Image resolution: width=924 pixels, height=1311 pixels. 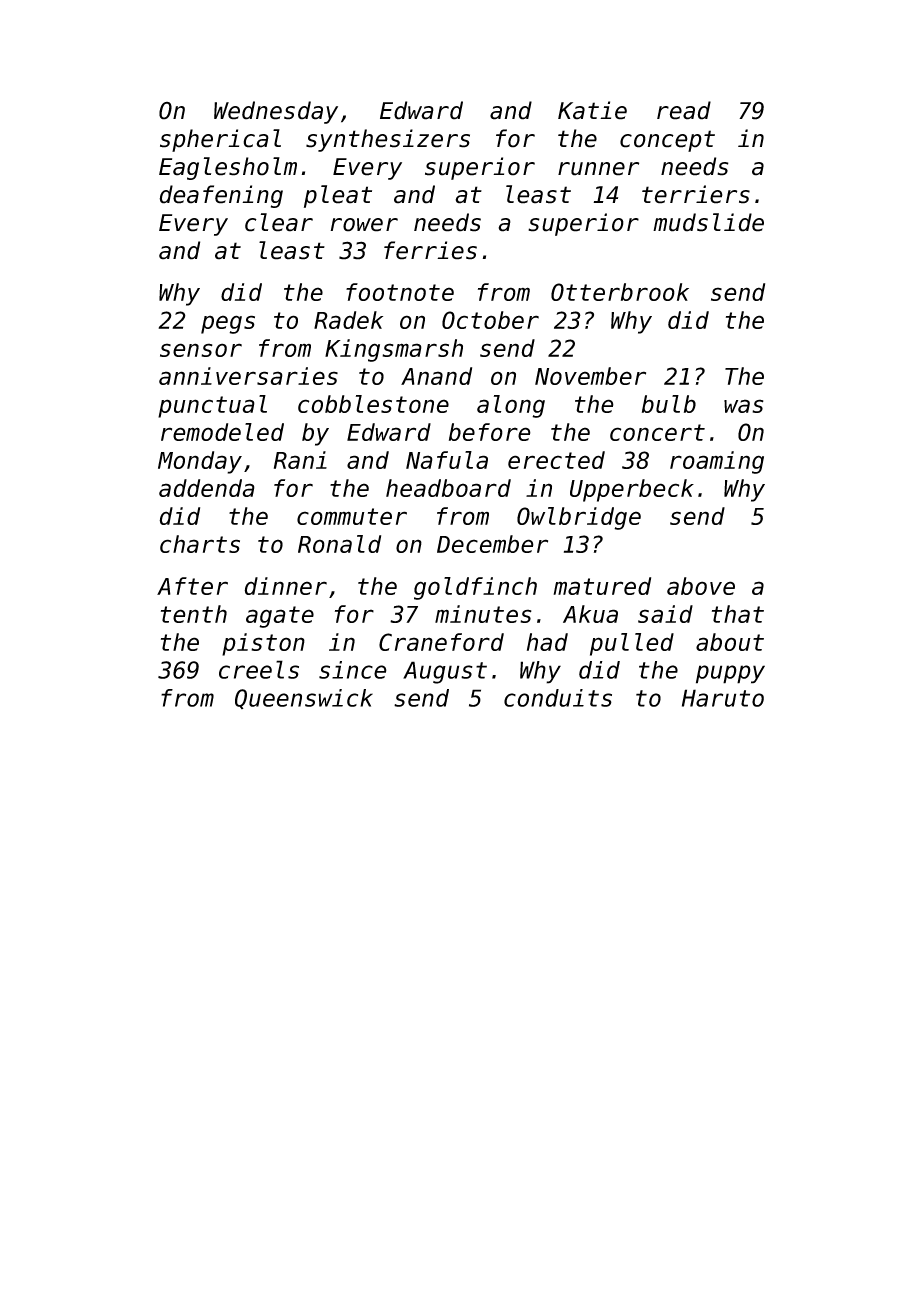 What do you see at coordinates (200, 544) in the screenshot?
I see `charts` at bounding box center [200, 544].
